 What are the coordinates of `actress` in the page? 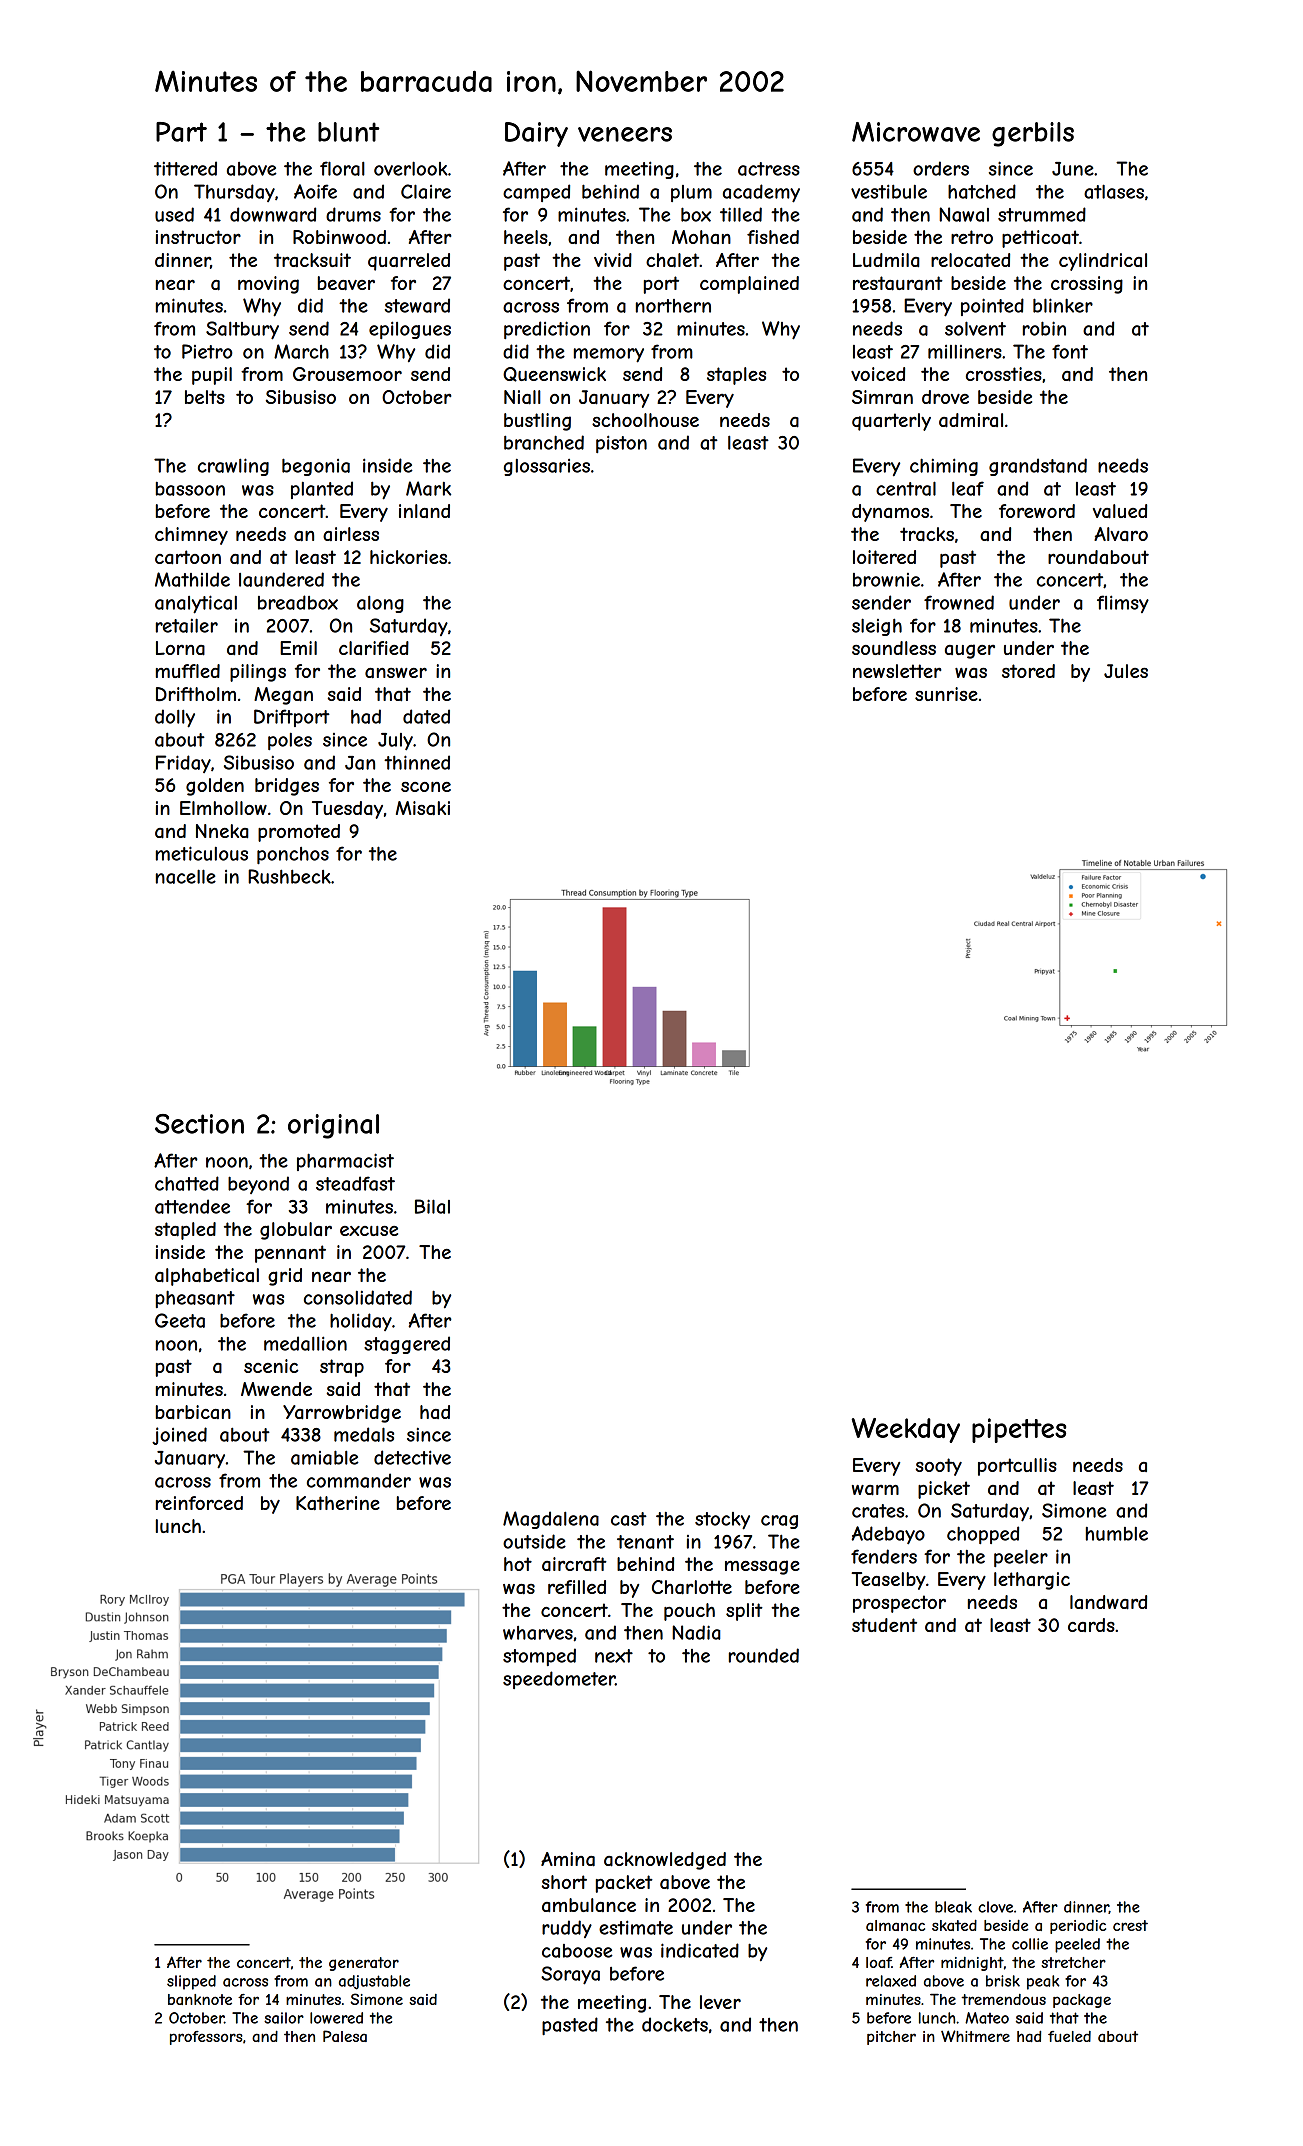 It's located at (769, 169).
